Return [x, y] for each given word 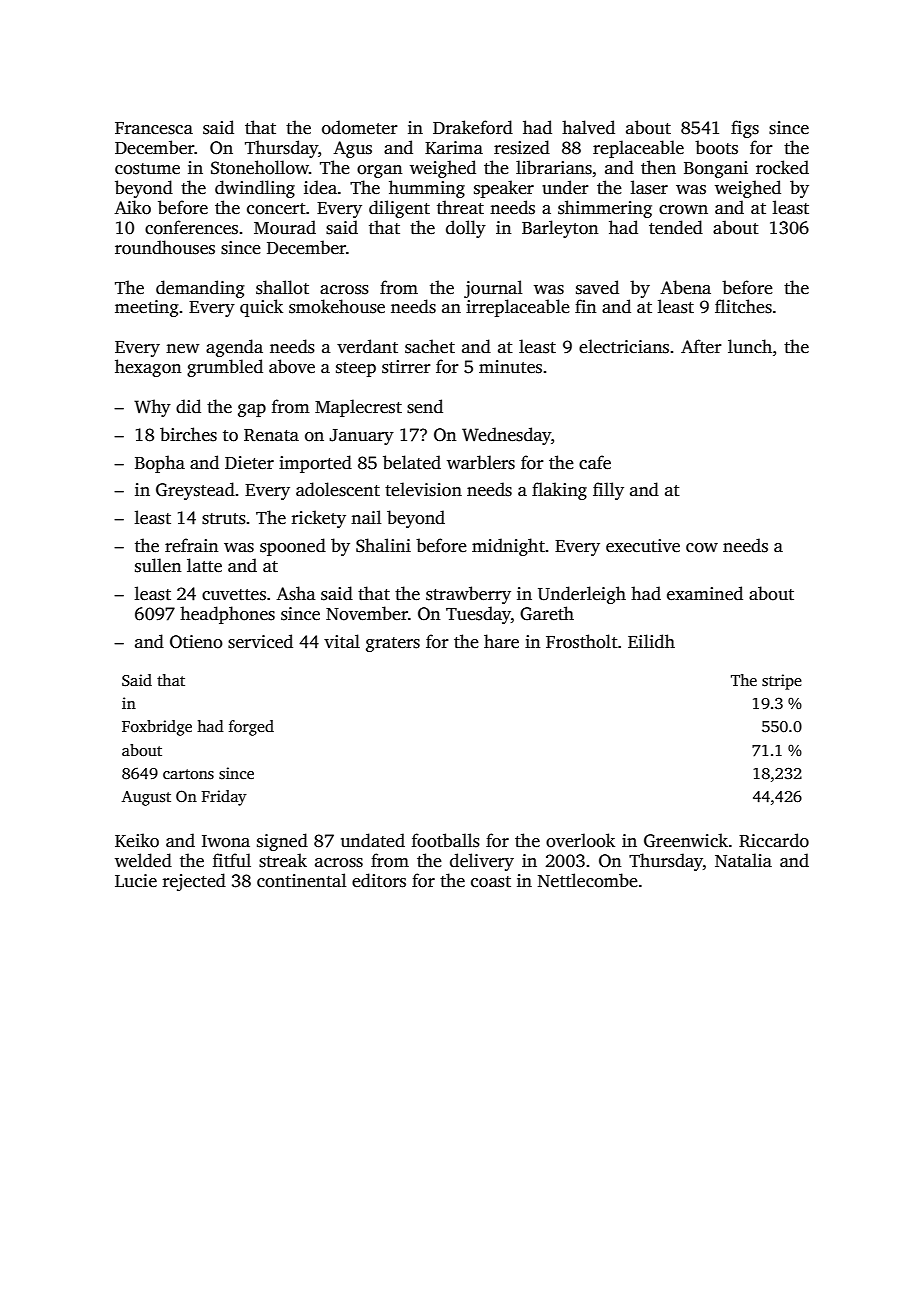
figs [745, 129]
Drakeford [473, 127]
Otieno [196, 642]
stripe [782, 682]
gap [252, 410]
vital [342, 641]
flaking [559, 491]
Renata [271, 435]
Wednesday [506, 436]
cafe [595, 462]
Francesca [154, 128]
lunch [750, 346]
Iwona [226, 841]
